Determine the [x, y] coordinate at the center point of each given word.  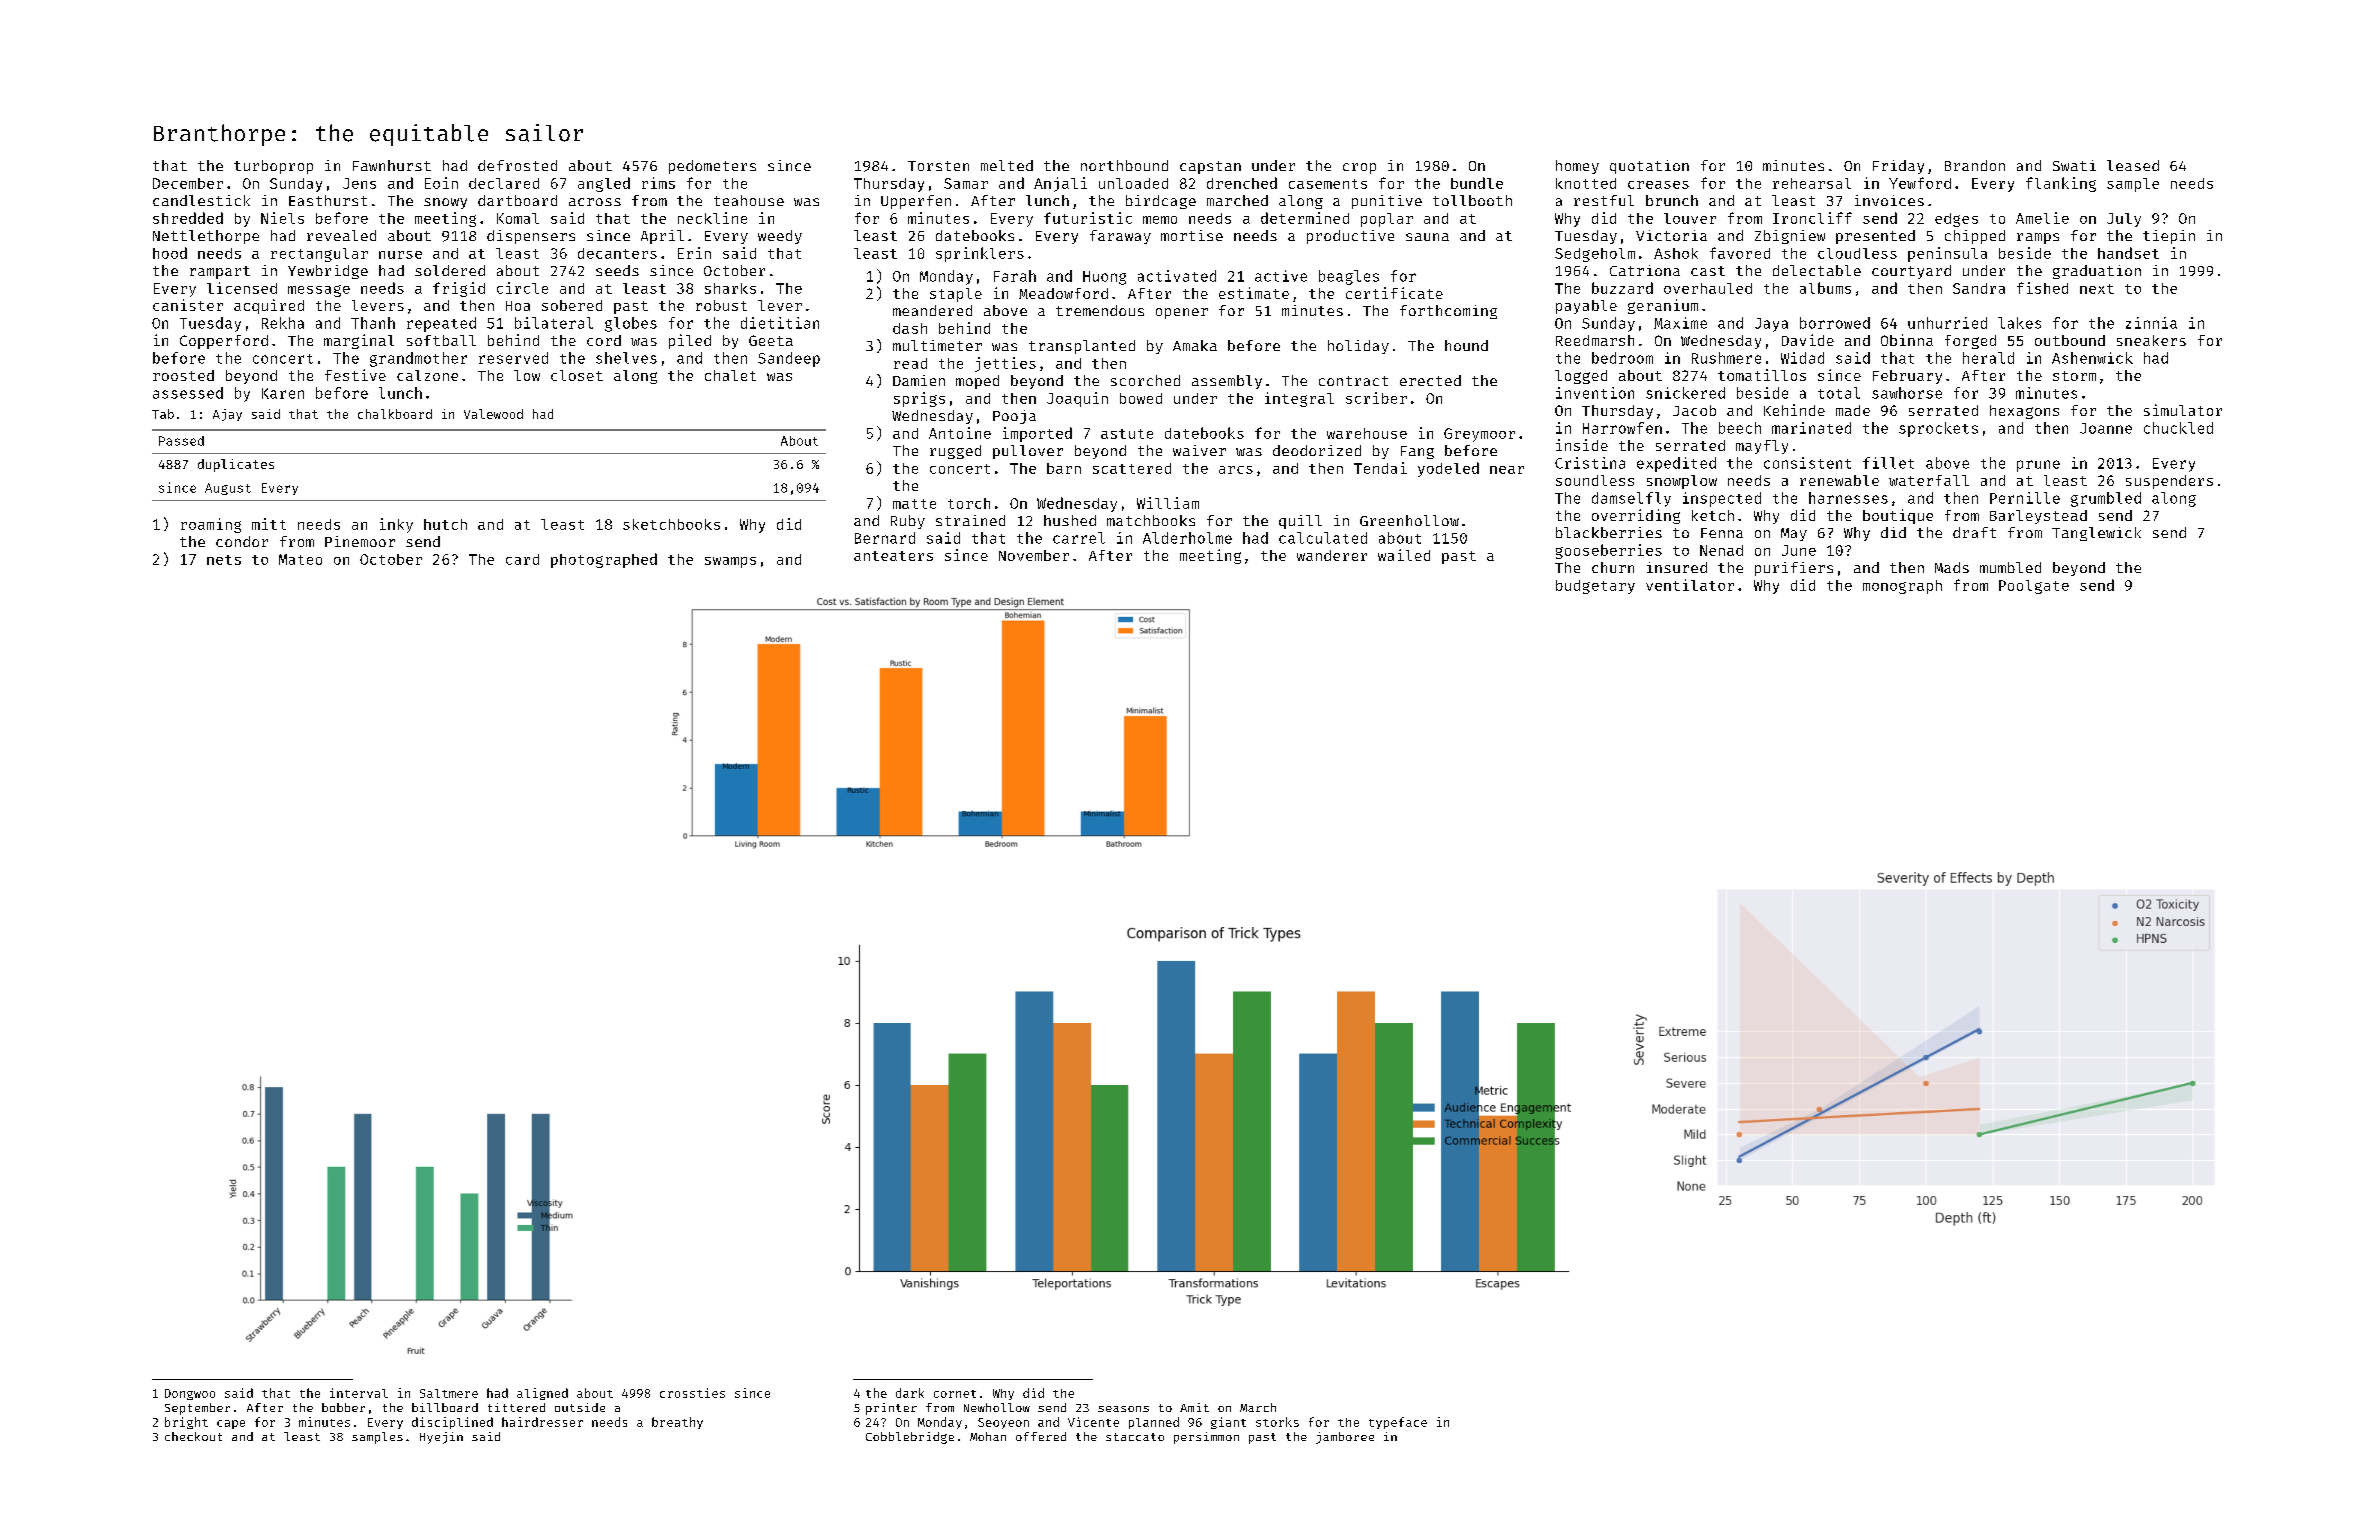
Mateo [300, 559]
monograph [1902, 587]
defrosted [517, 165]
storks [1277, 1422]
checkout [193, 1436]
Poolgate [2034, 587]
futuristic [1088, 218]
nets [224, 560]
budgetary [1595, 587]
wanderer [1332, 555]
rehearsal [1812, 183]
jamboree [1345, 1438]
